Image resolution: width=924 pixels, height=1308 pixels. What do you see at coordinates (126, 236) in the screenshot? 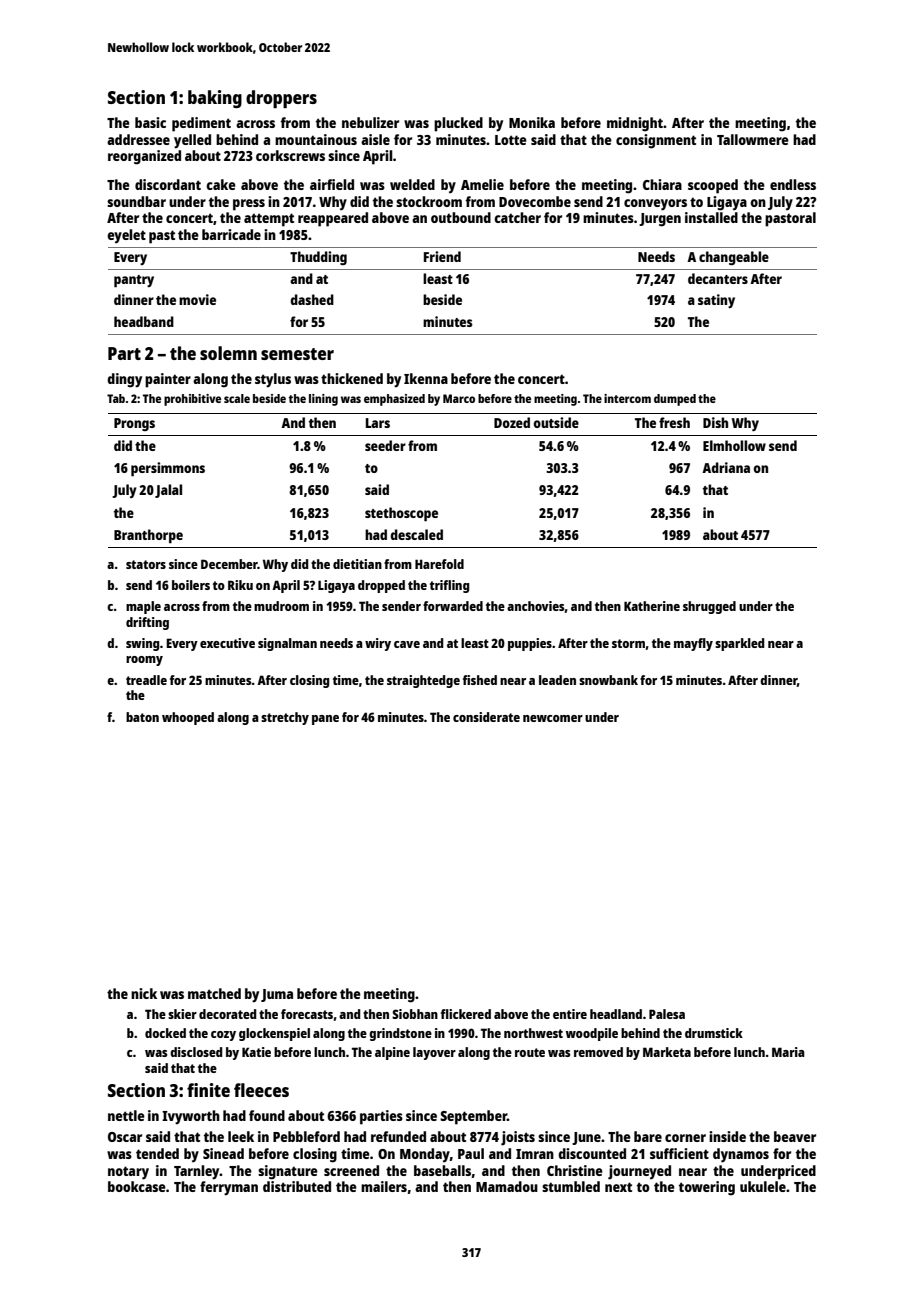
I see `eyelet` at bounding box center [126, 236].
